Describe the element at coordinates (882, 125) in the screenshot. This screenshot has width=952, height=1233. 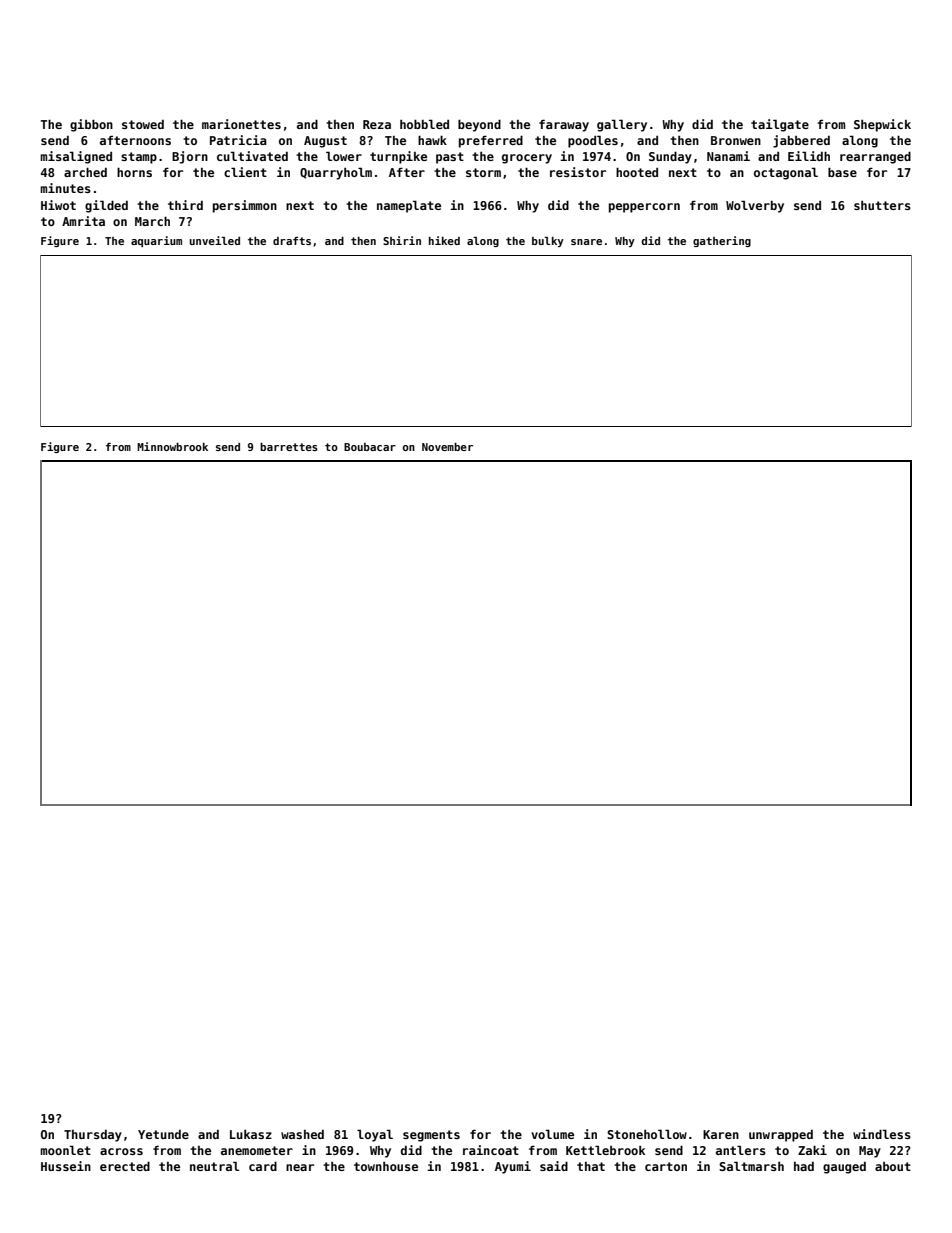
I see `Shepwick` at that location.
